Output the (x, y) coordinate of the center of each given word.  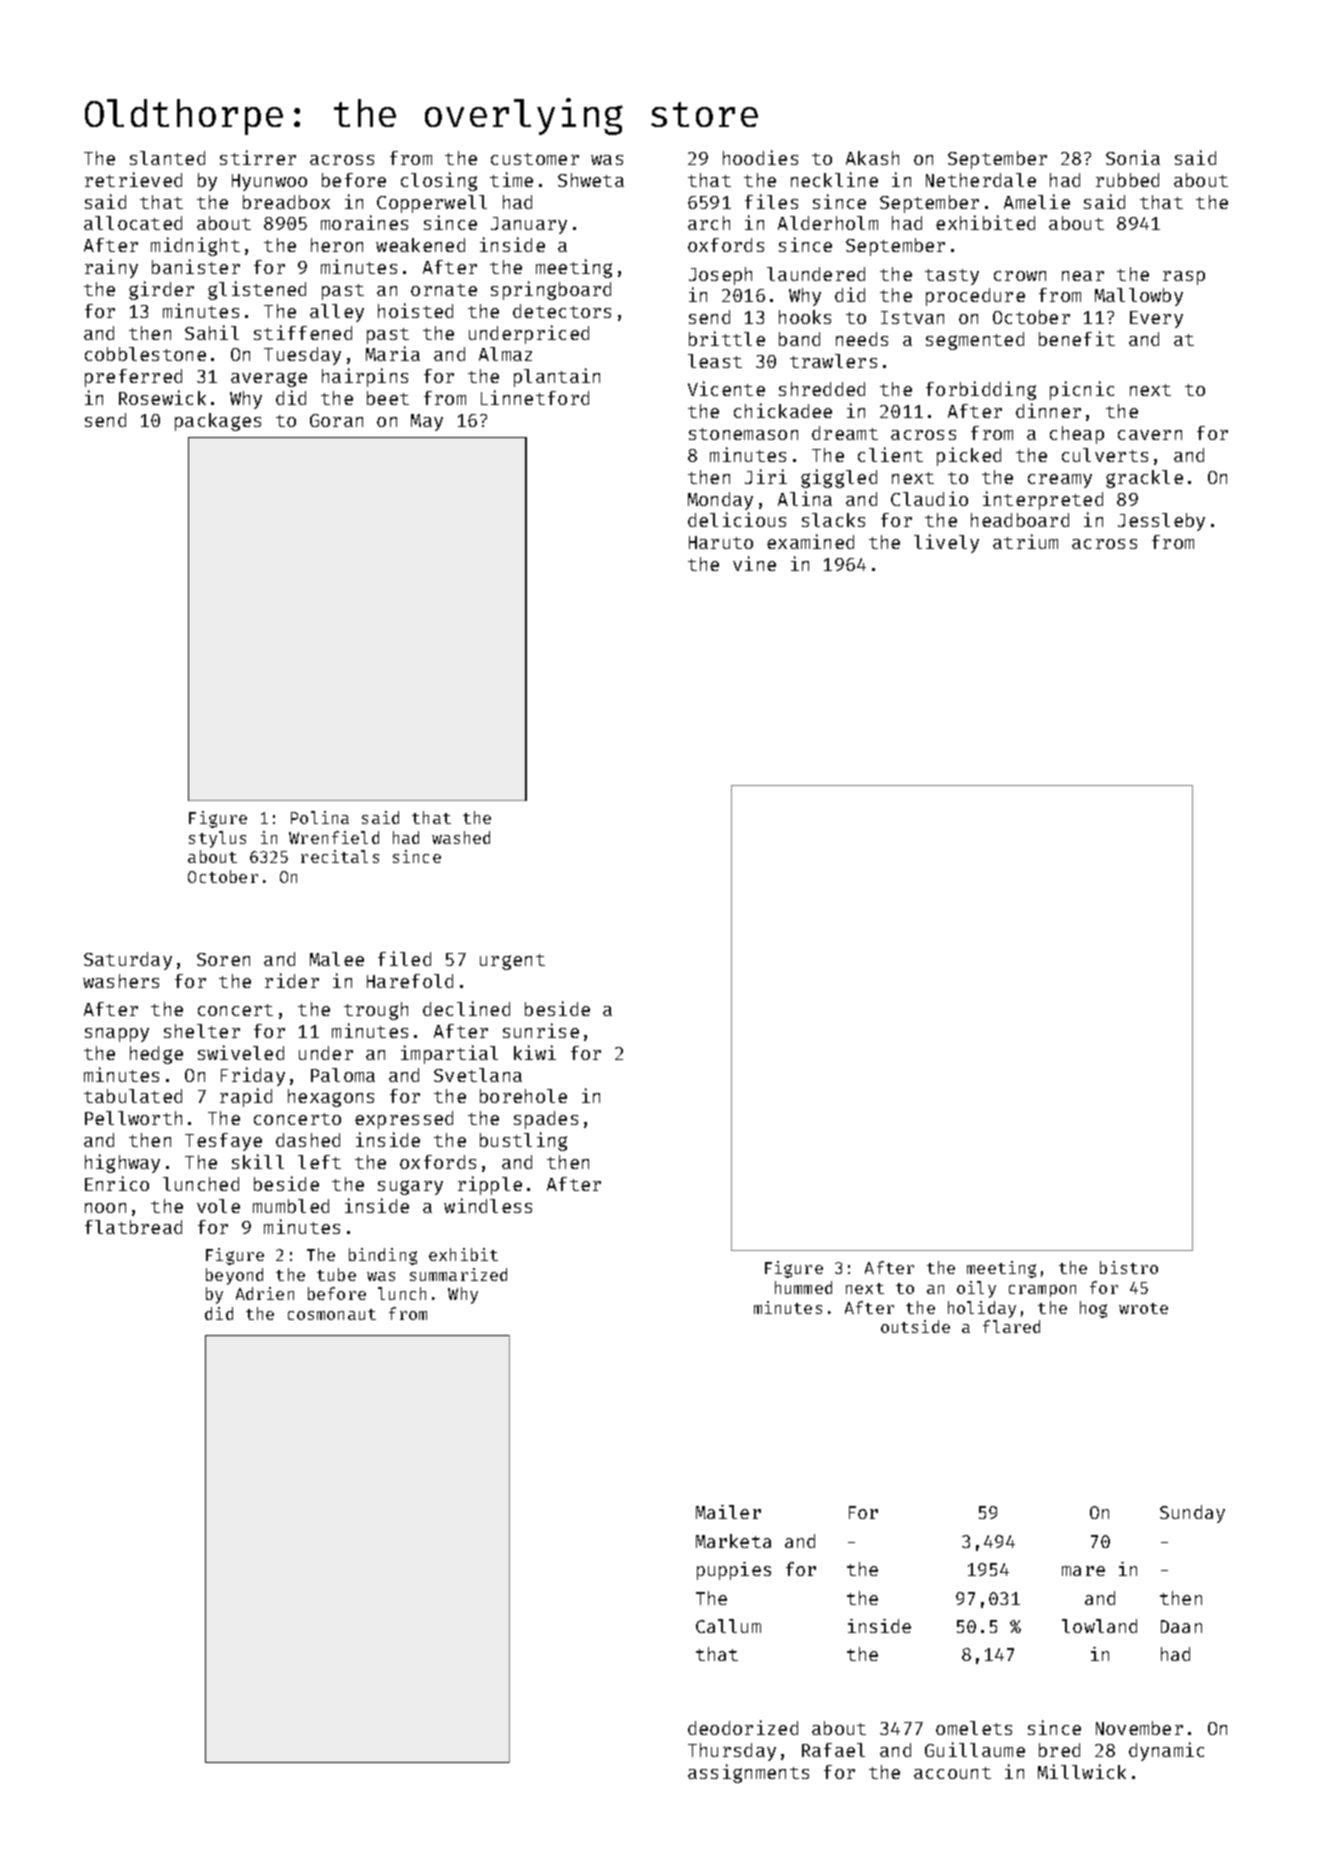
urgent (512, 962)
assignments (748, 1773)
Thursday (732, 1752)
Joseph (720, 276)
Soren (223, 959)
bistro (1129, 1267)
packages (218, 422)
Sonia (1133, 157)
